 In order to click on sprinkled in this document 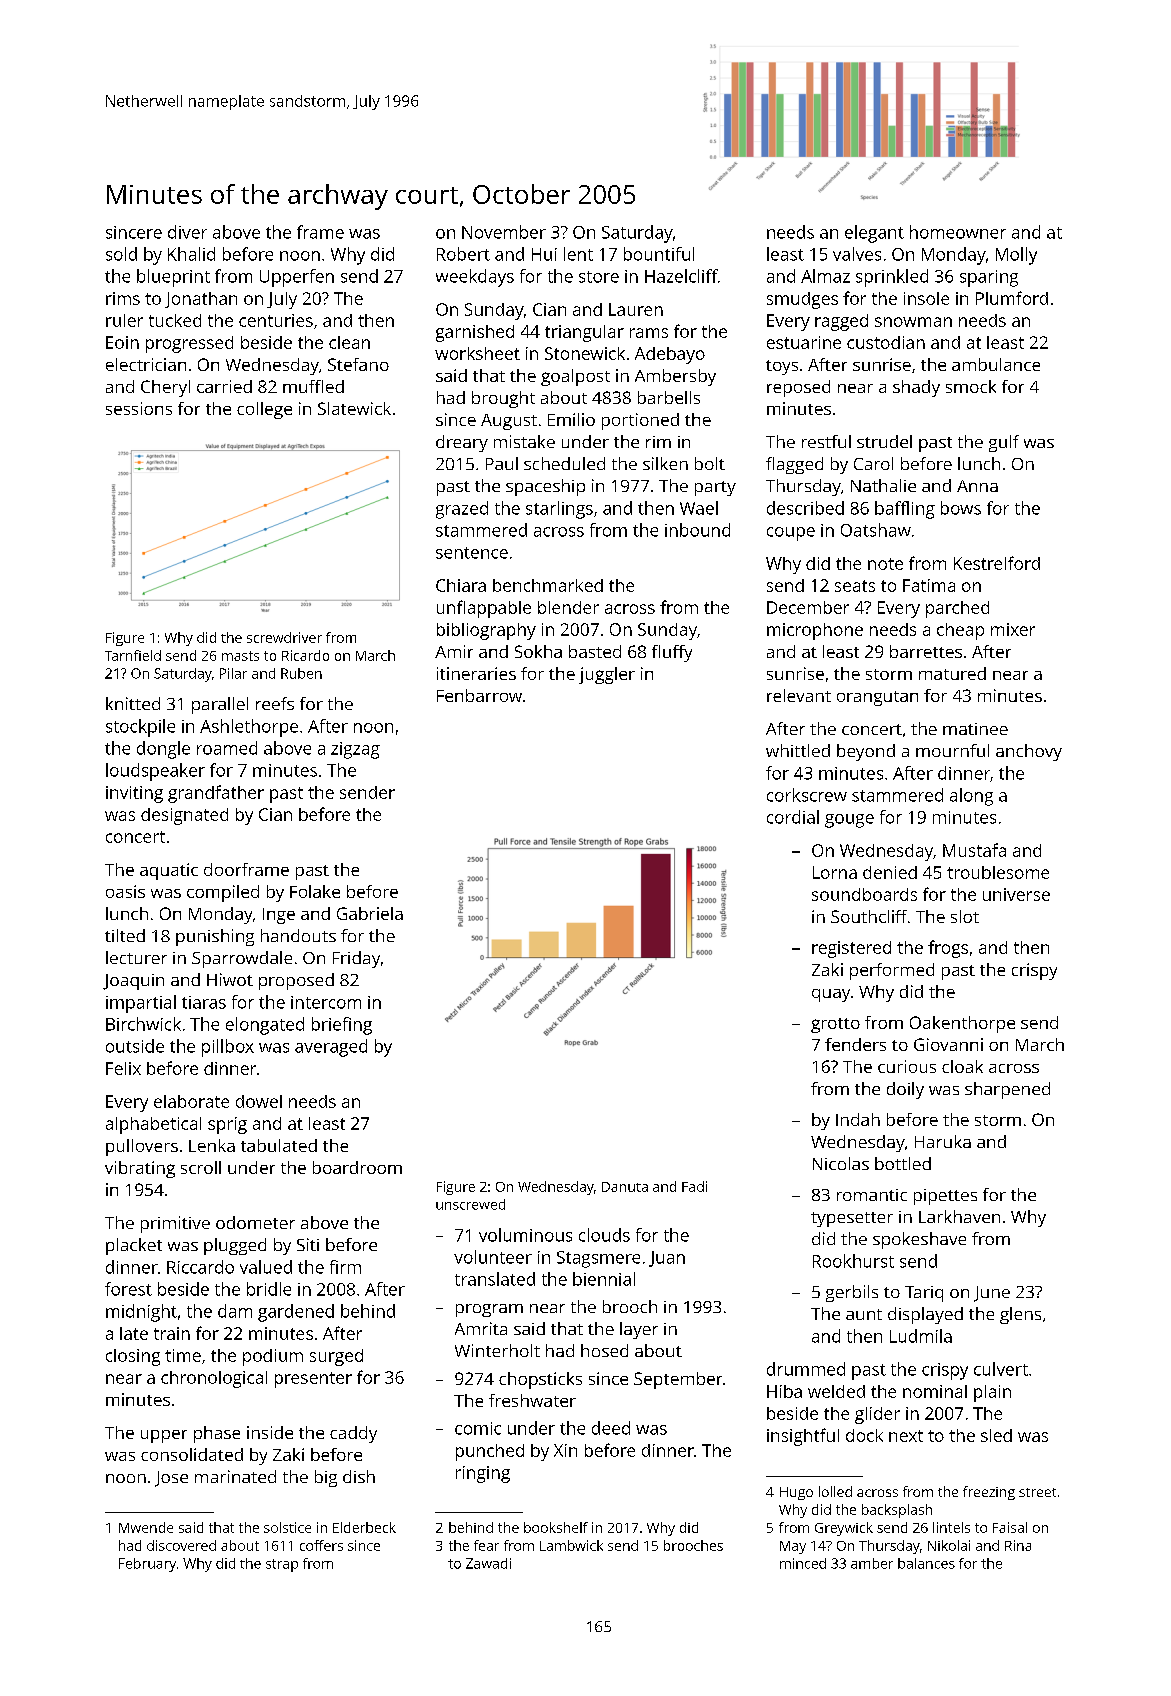, I will do `click(892, 278)`.
